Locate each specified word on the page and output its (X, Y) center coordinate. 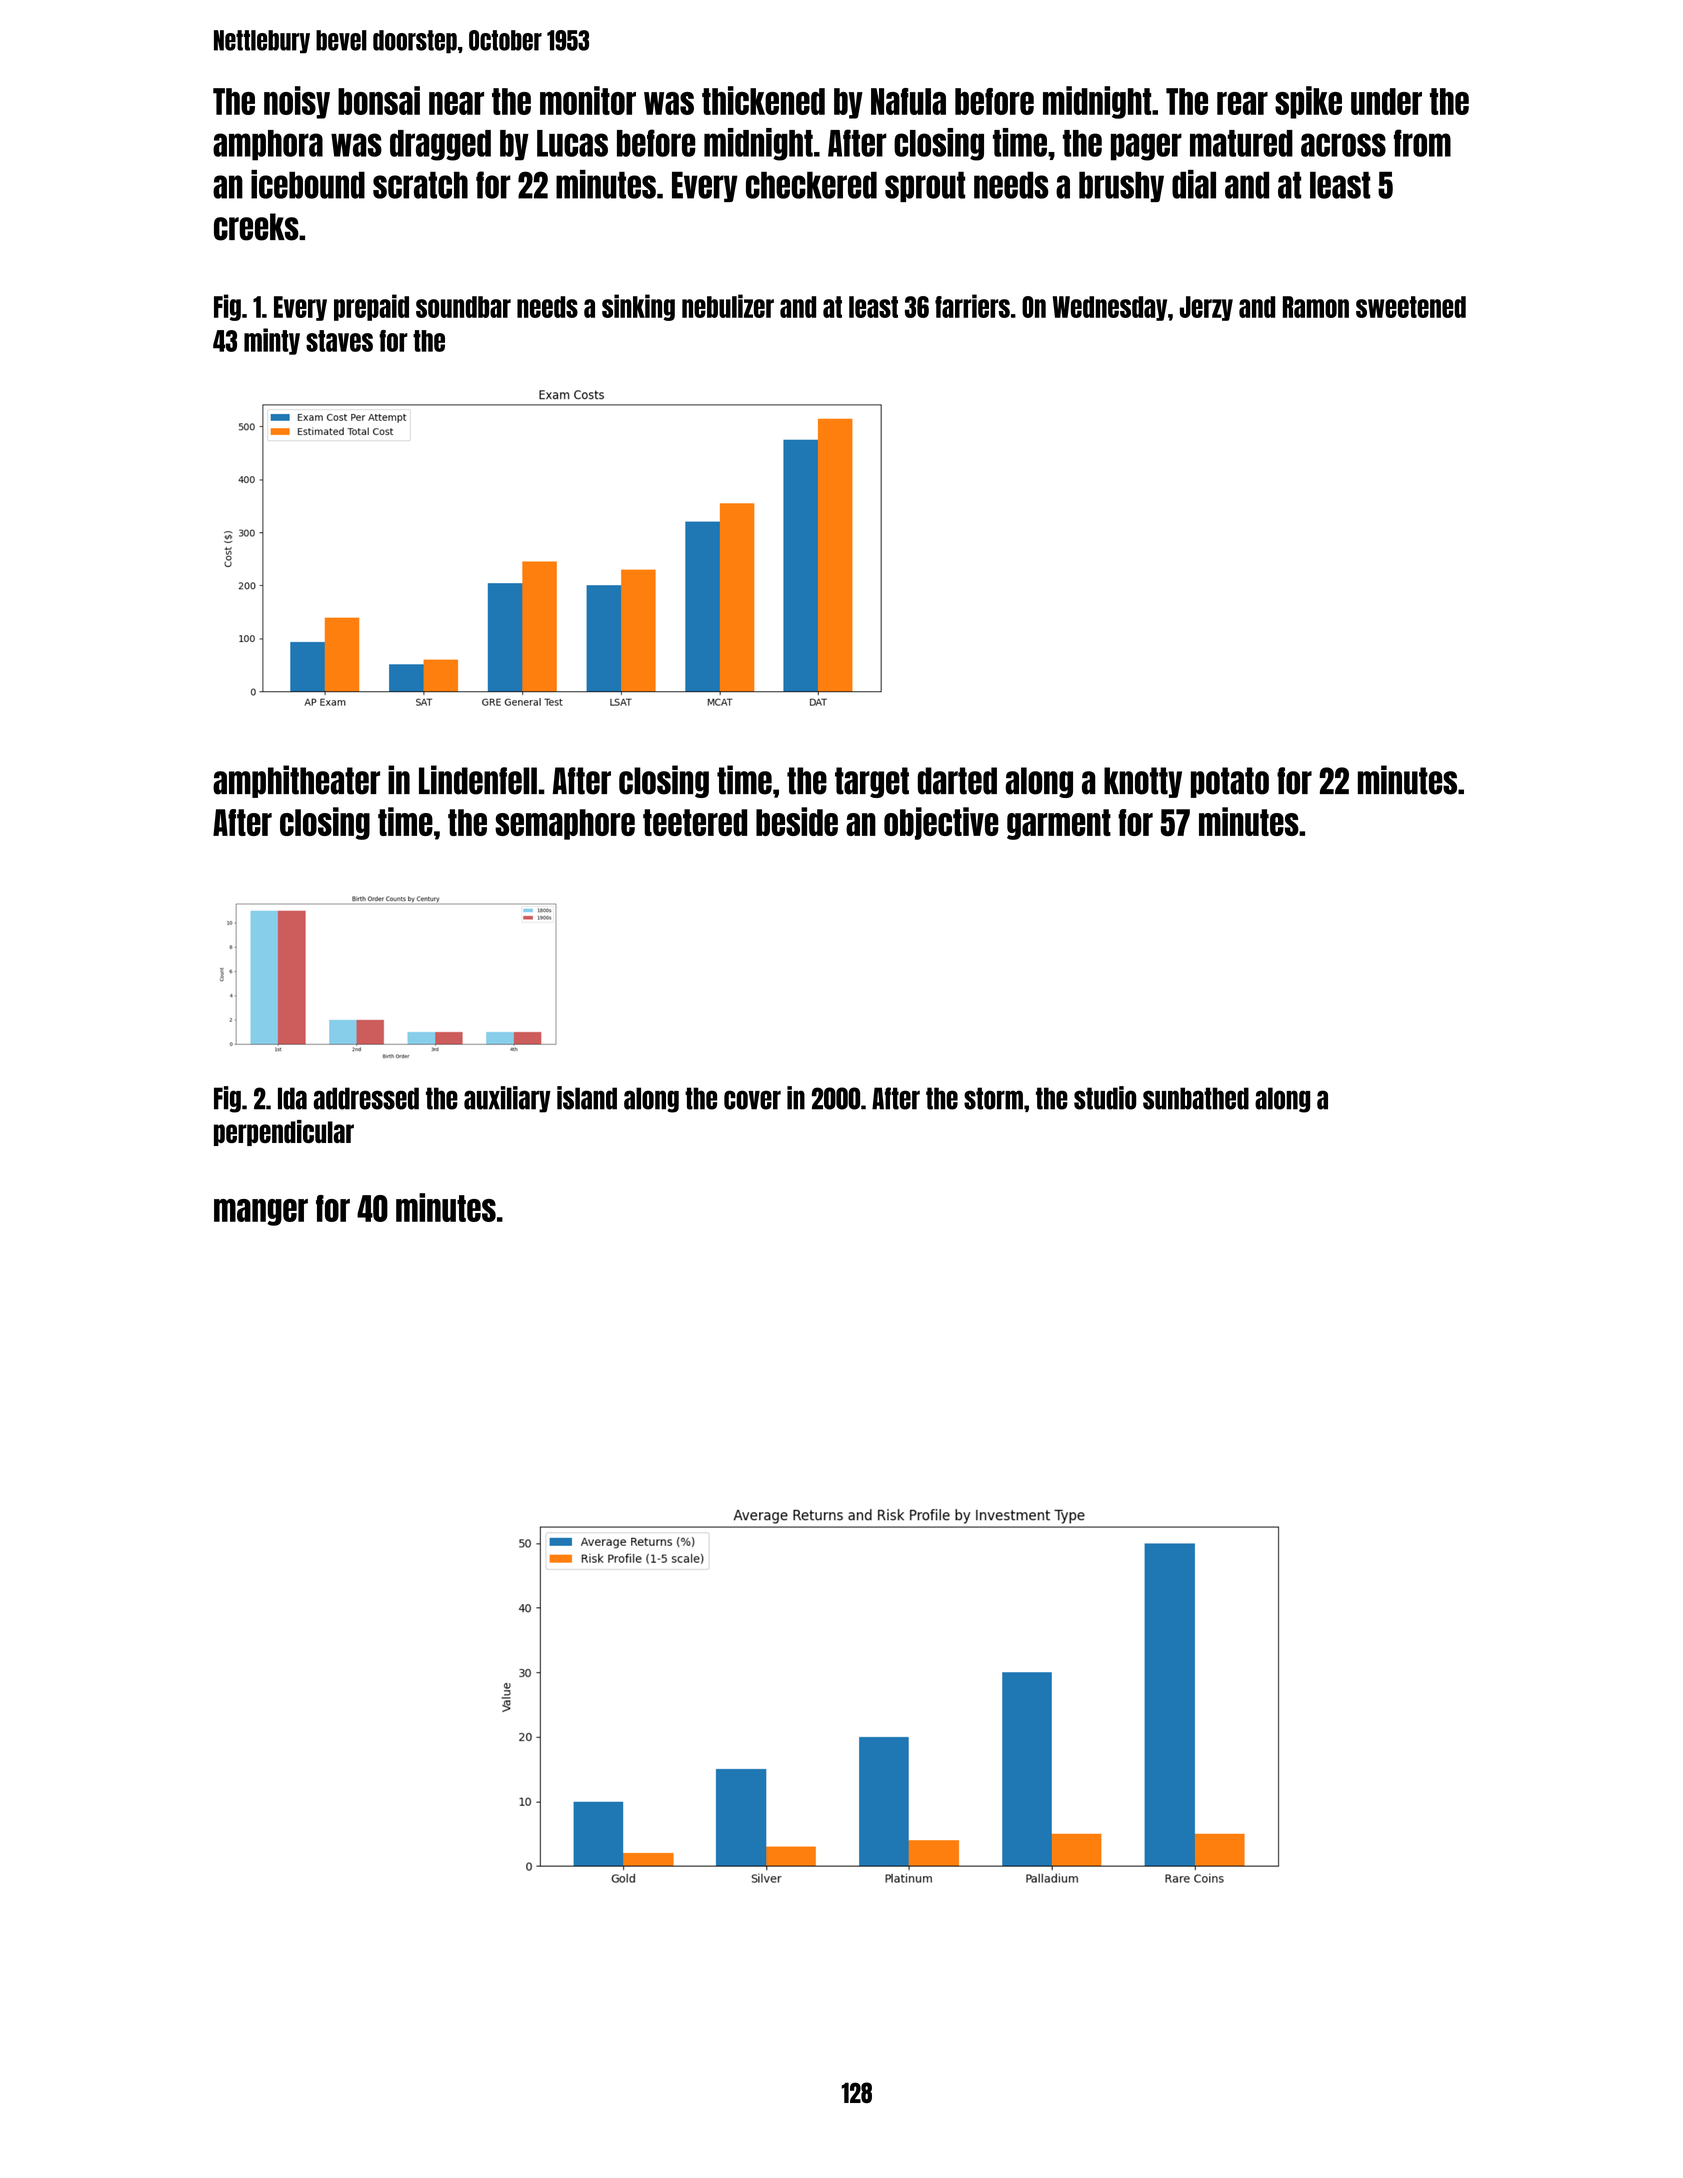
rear (1242, 103)
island (587, 1098)
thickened (763, 100)
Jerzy (1206, 308)
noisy (297, 102)
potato (1230, 782)
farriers (972, 306)
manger (261, 1212)
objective (941, 823)
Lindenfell (478, 780)
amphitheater (296, 781)
